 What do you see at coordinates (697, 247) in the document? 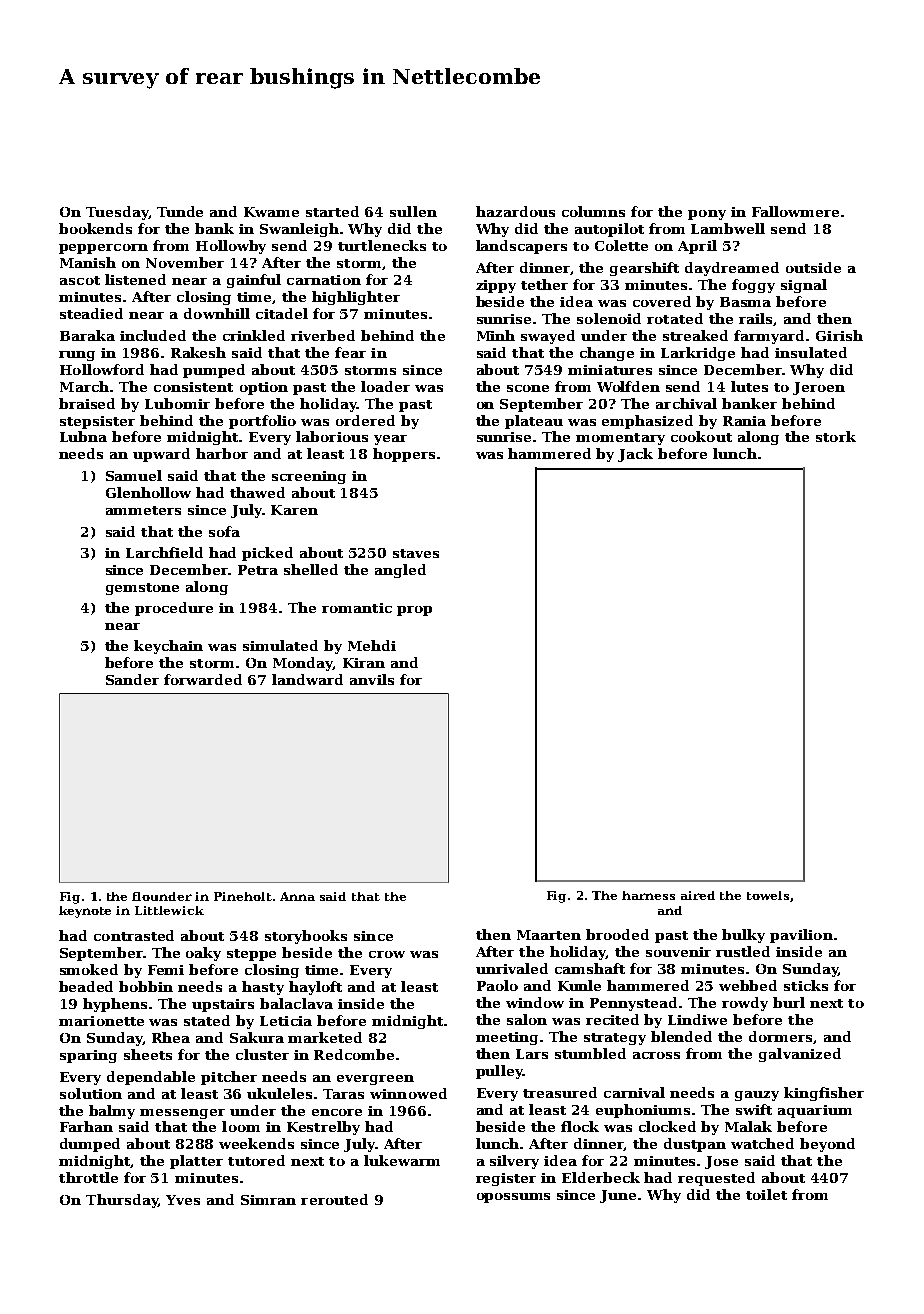
I see `April` at bounding box center [697, 247].
